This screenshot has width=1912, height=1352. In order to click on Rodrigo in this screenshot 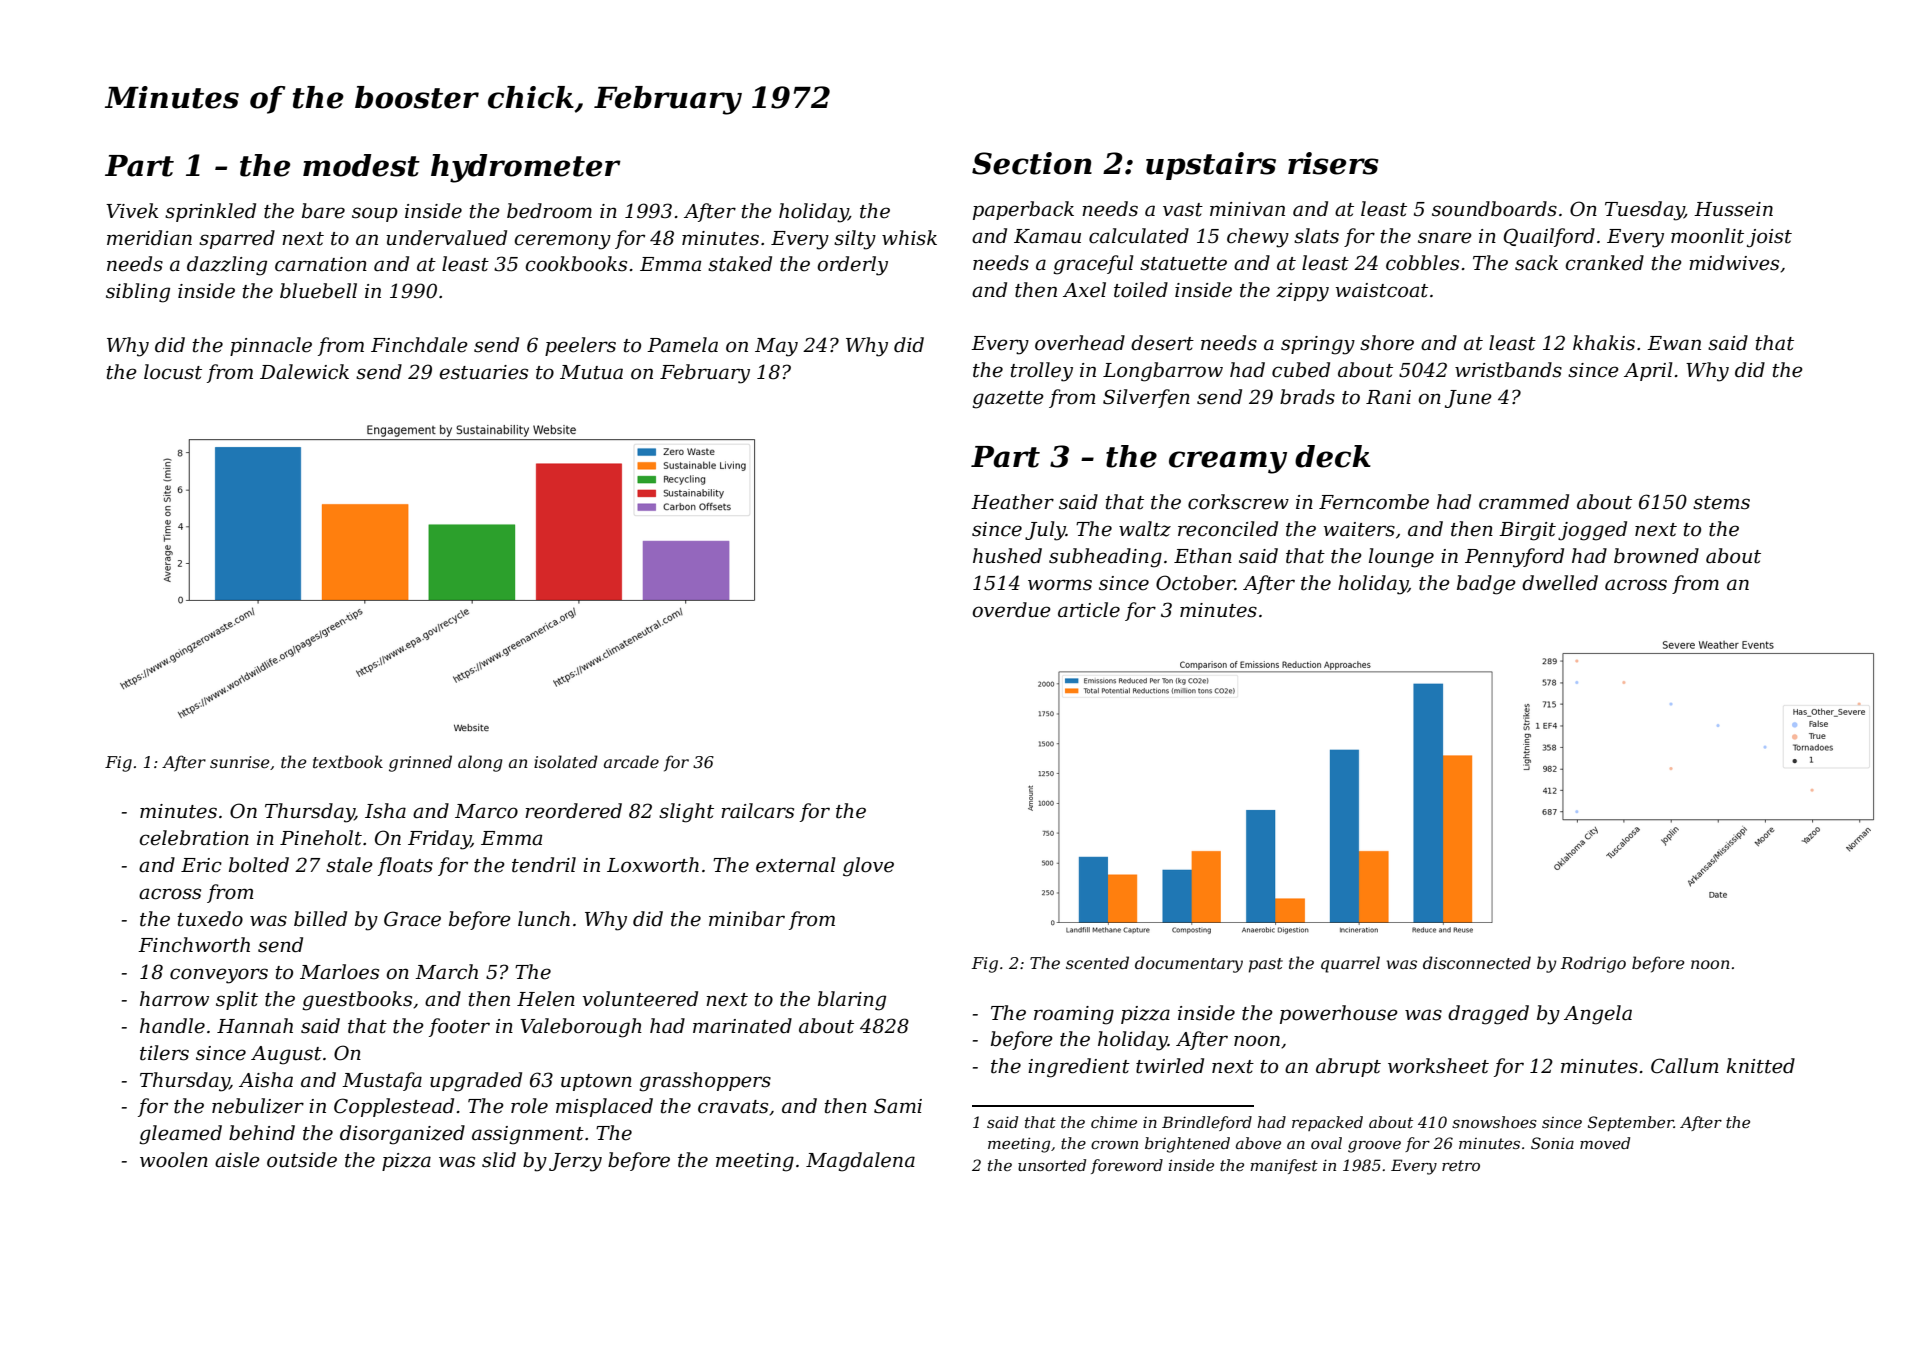, I will do `click(1593, 964)`.
